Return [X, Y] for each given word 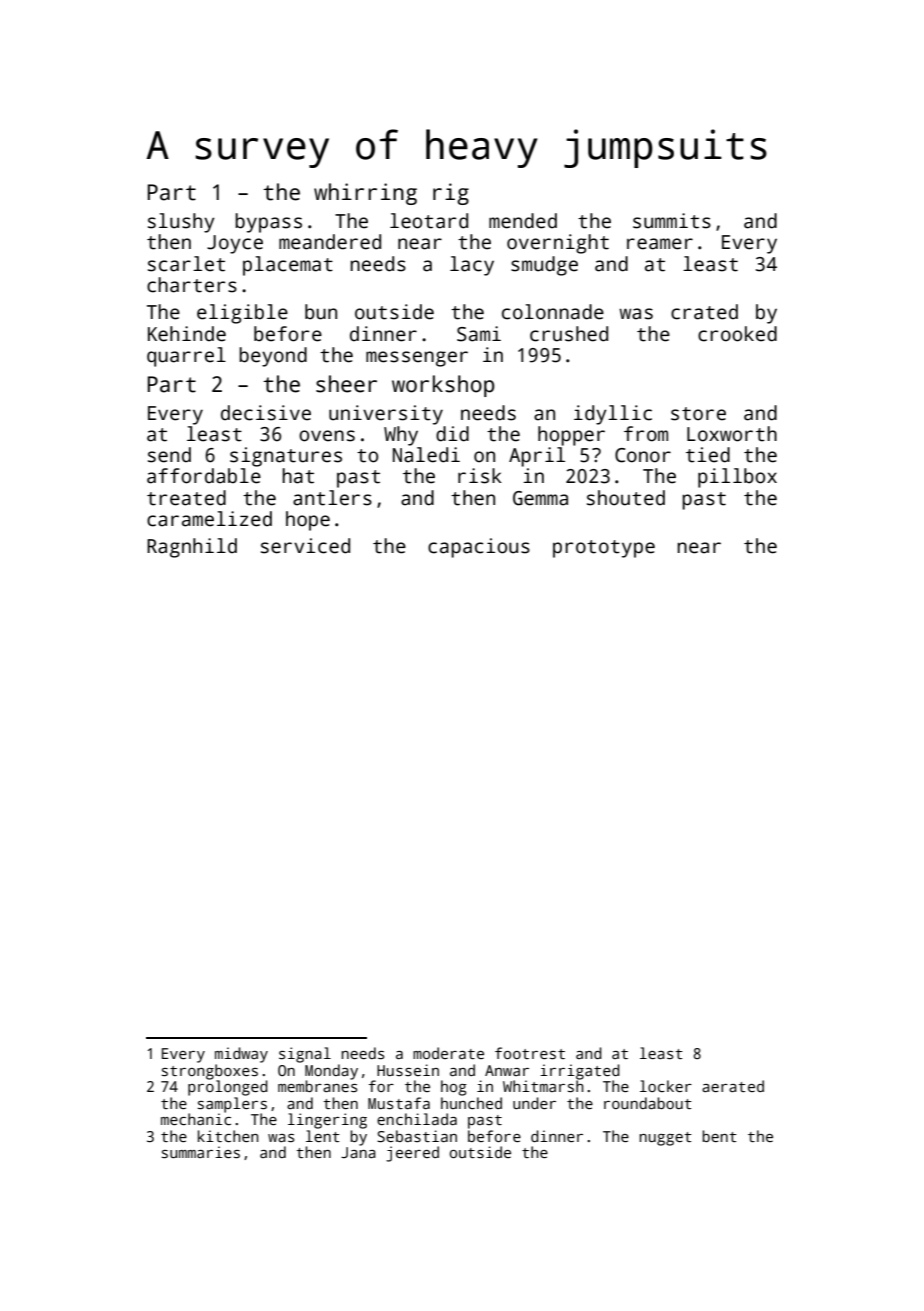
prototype [604, 549]
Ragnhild [192, 548]
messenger [417, 359]
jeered [412, 1154]
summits [672, 221]
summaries [201, 1152]
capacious [479, 548]
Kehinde [187, 334]
